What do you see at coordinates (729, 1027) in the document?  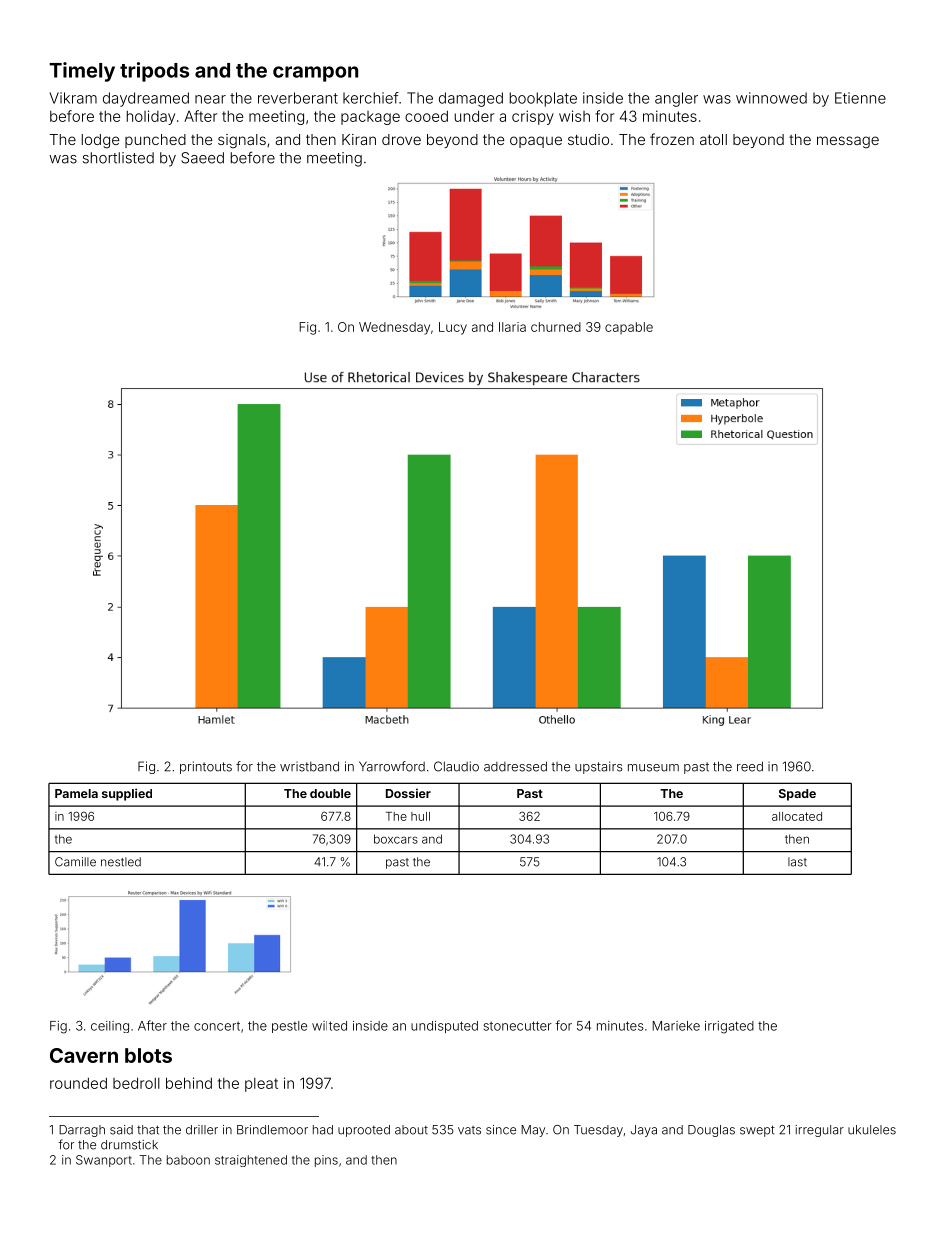 I see `irrigated` at bounding box center [729, 1027].
